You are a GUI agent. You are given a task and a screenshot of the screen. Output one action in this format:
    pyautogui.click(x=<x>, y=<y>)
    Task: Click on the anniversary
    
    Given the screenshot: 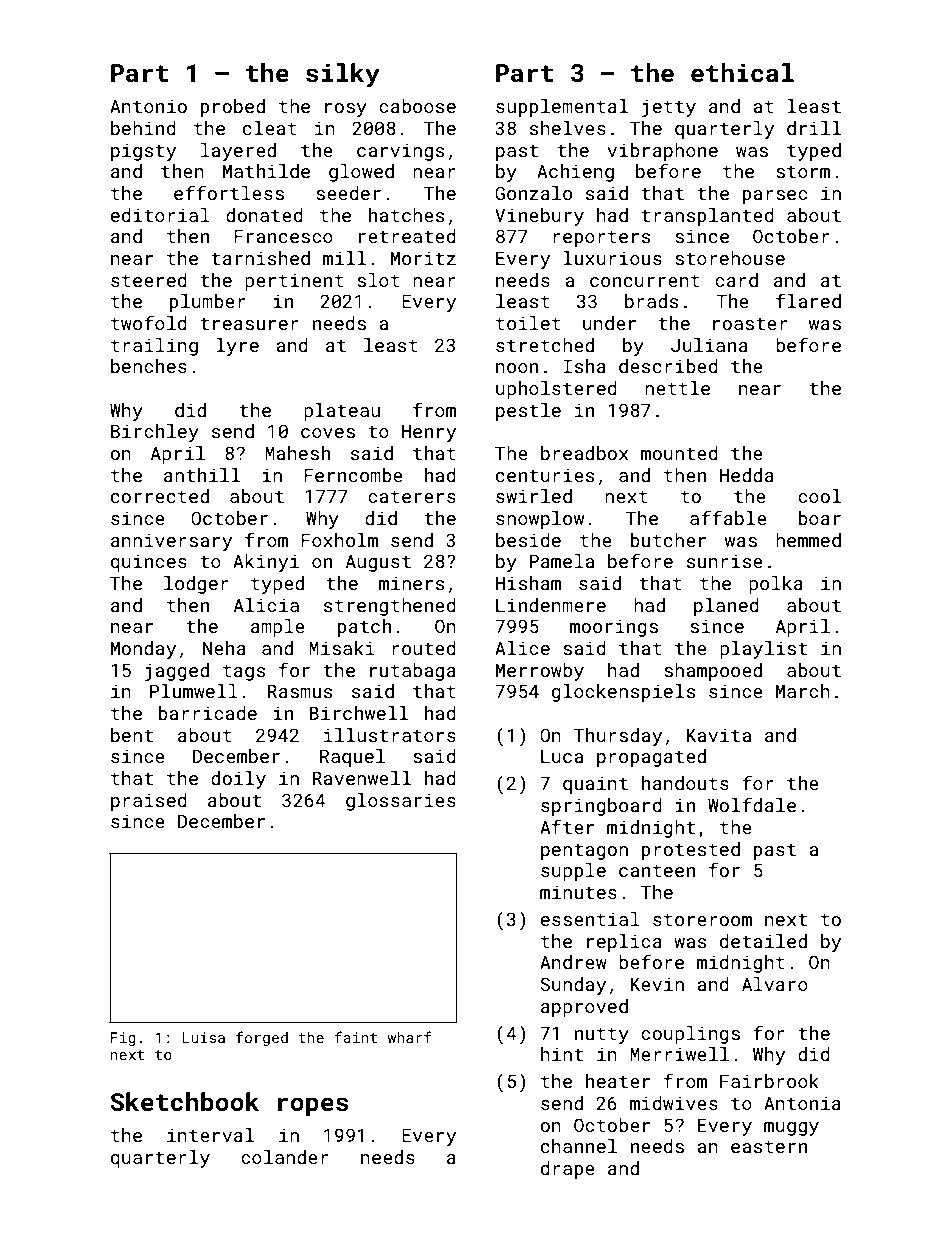 What is the action you would take?
    pyautogui.click(x=171, y=542)
